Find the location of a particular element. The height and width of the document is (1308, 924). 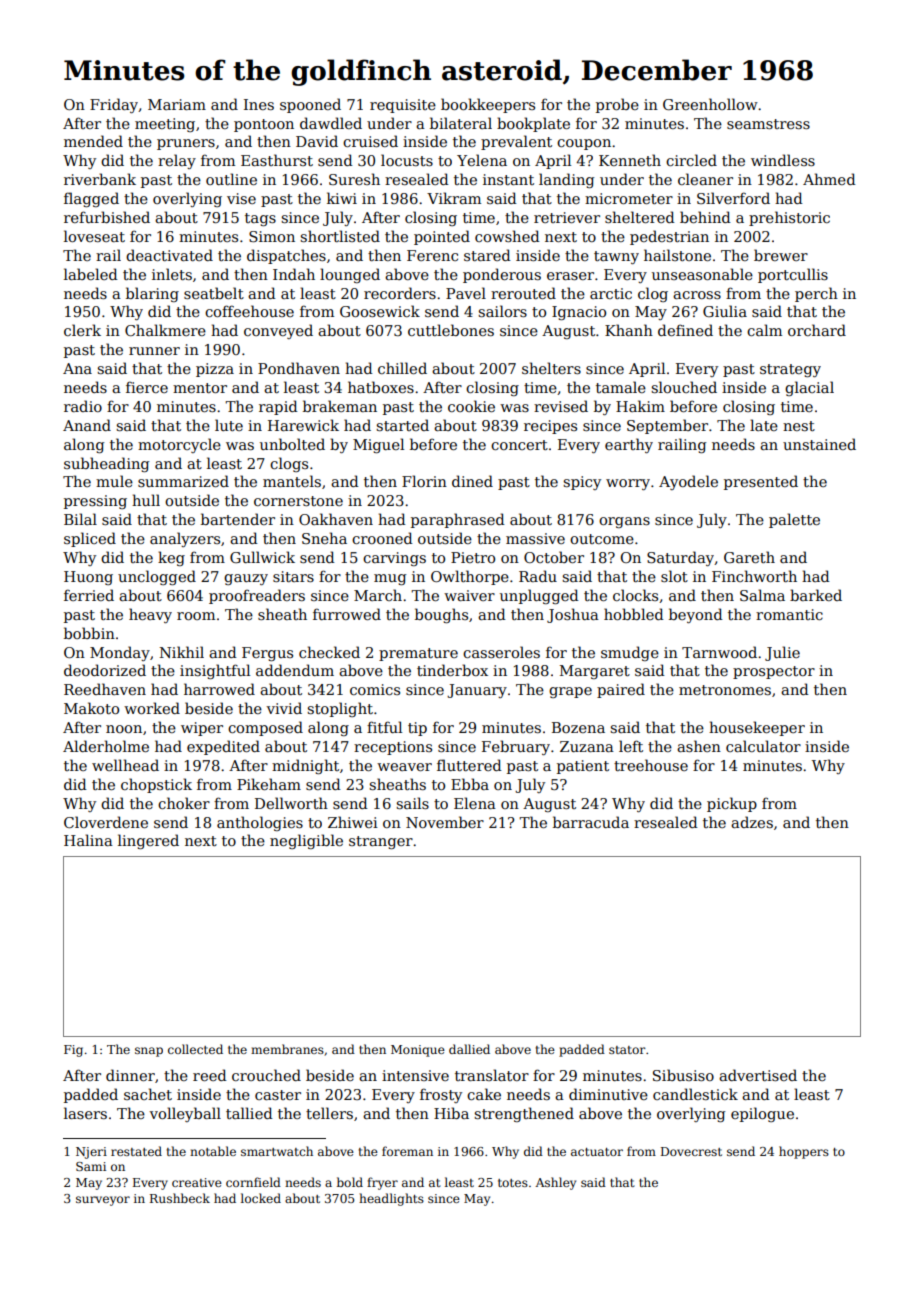

radio is located at coordinates (83, 406).
